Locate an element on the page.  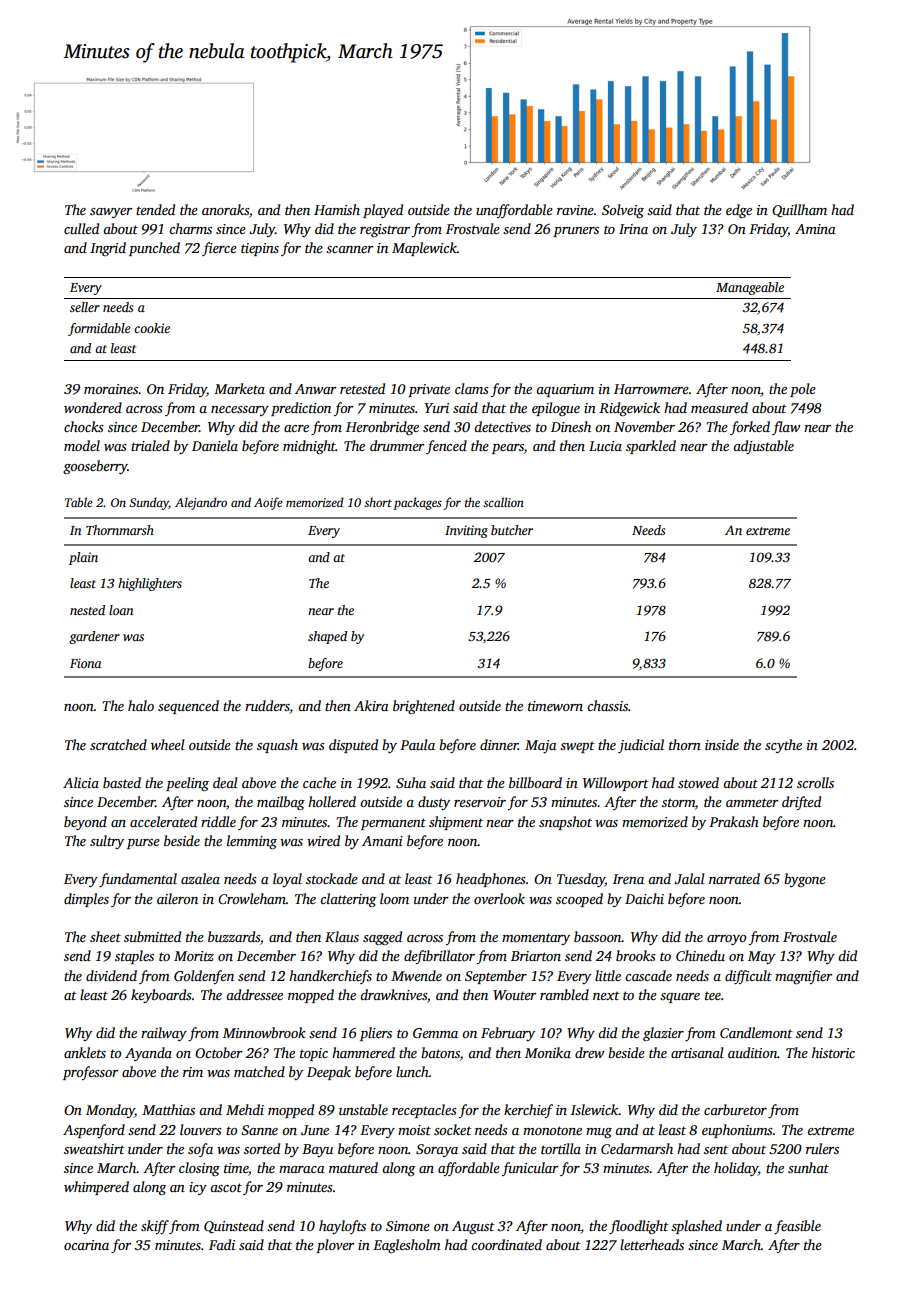
Alicia is located at coordinates (81, 782).
